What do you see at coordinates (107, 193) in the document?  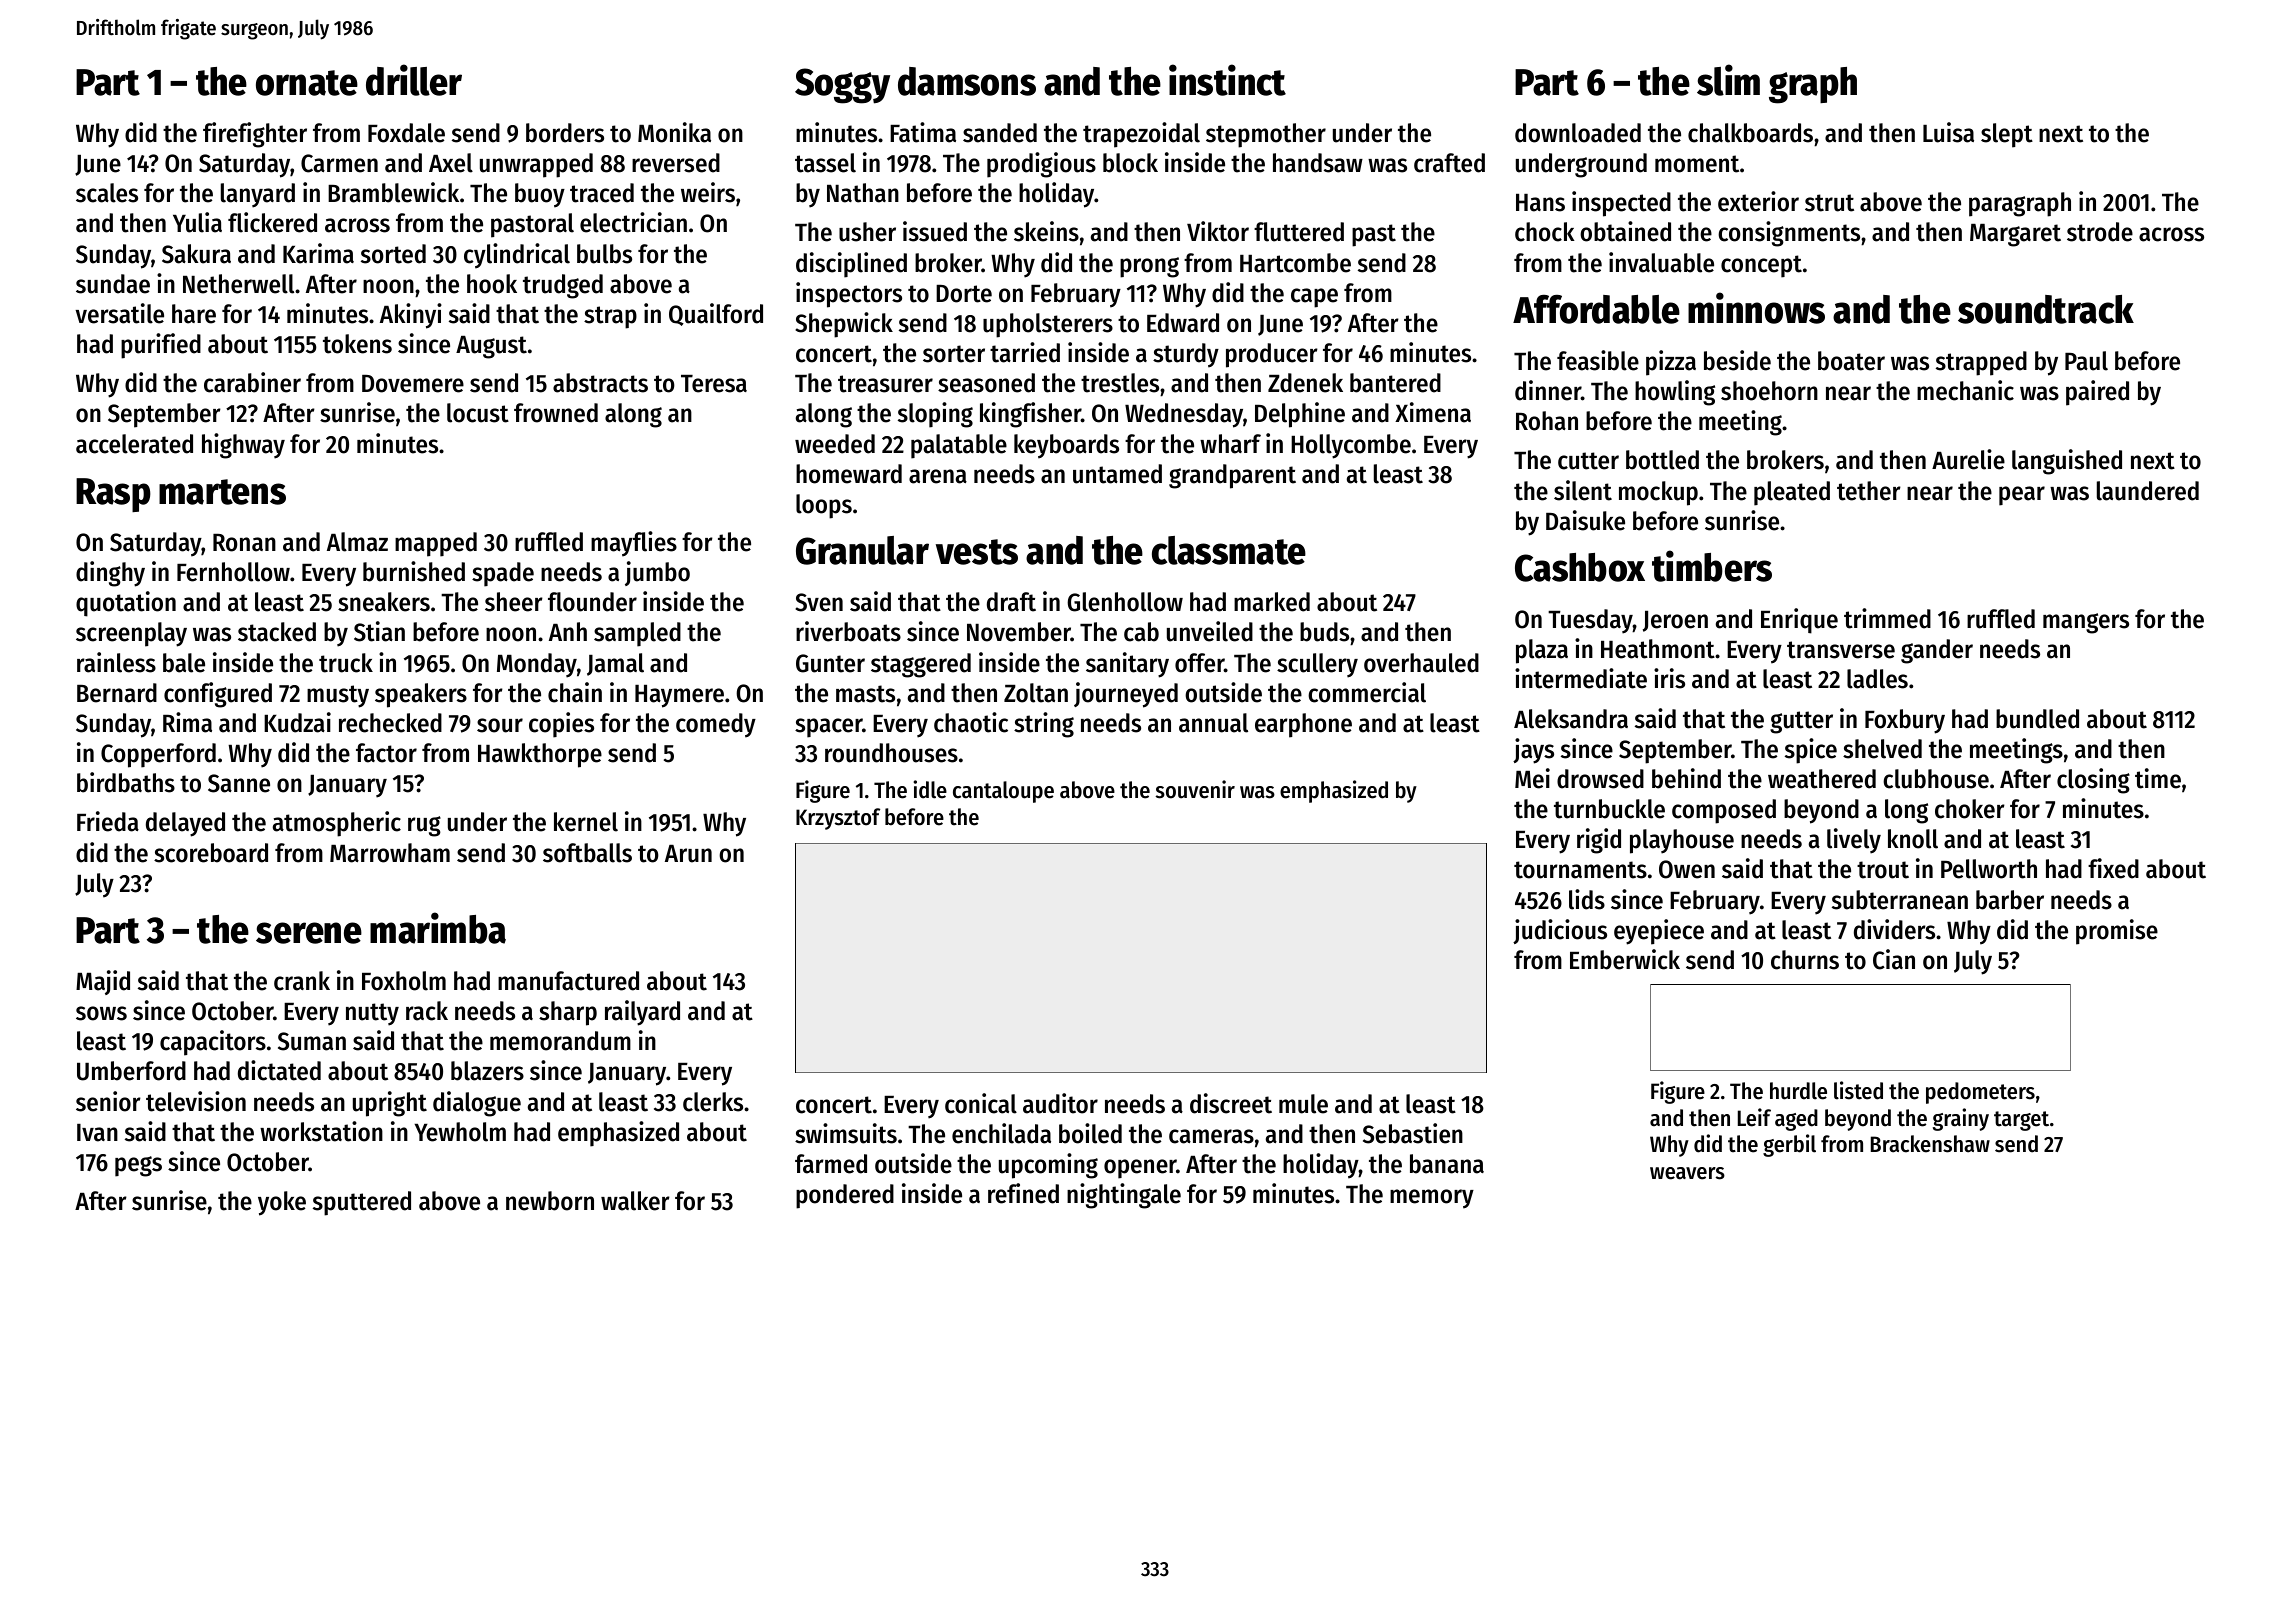 I see `scales` at bounding box center [107, 193].
